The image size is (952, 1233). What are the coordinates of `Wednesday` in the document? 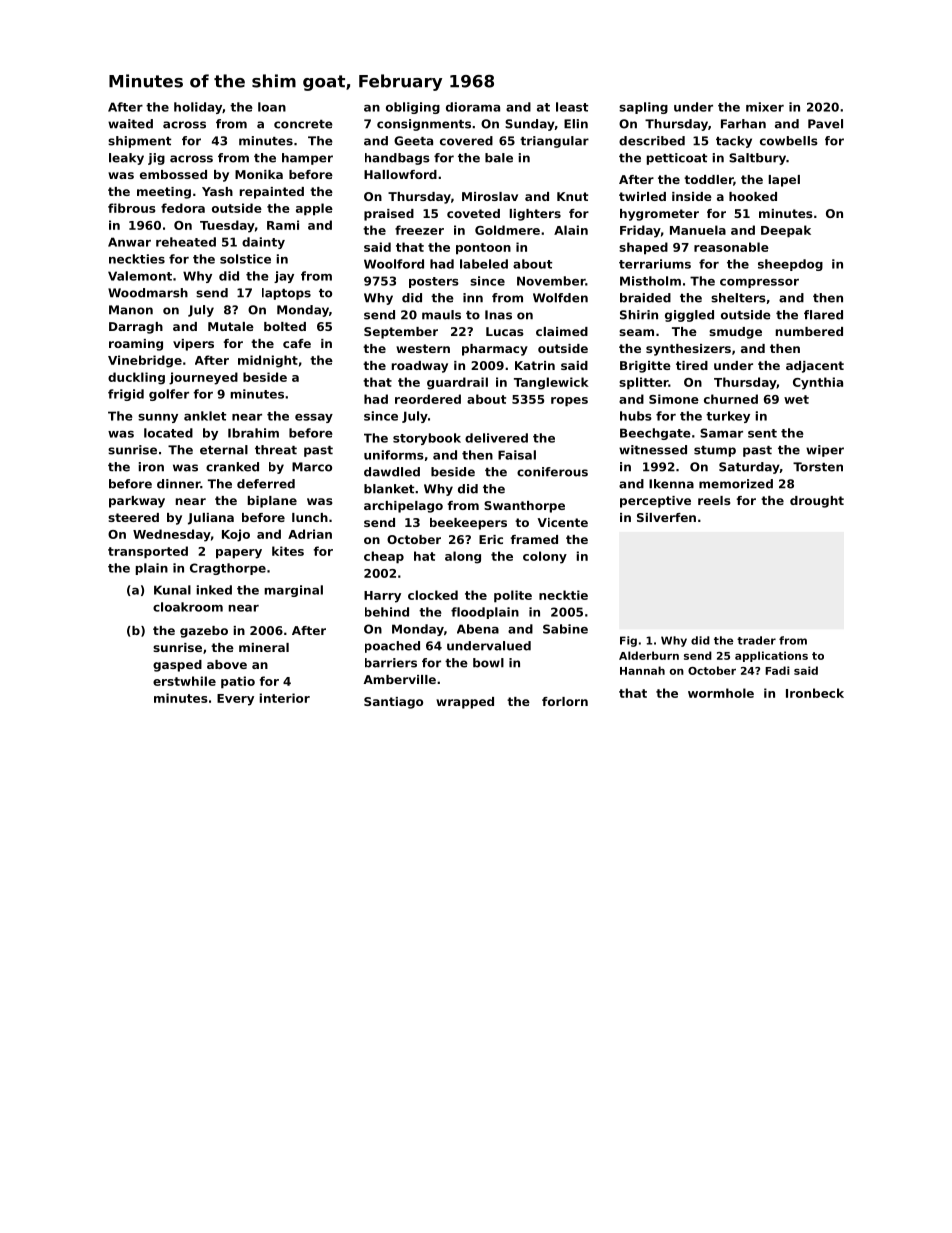 It's located at (172, 535).
